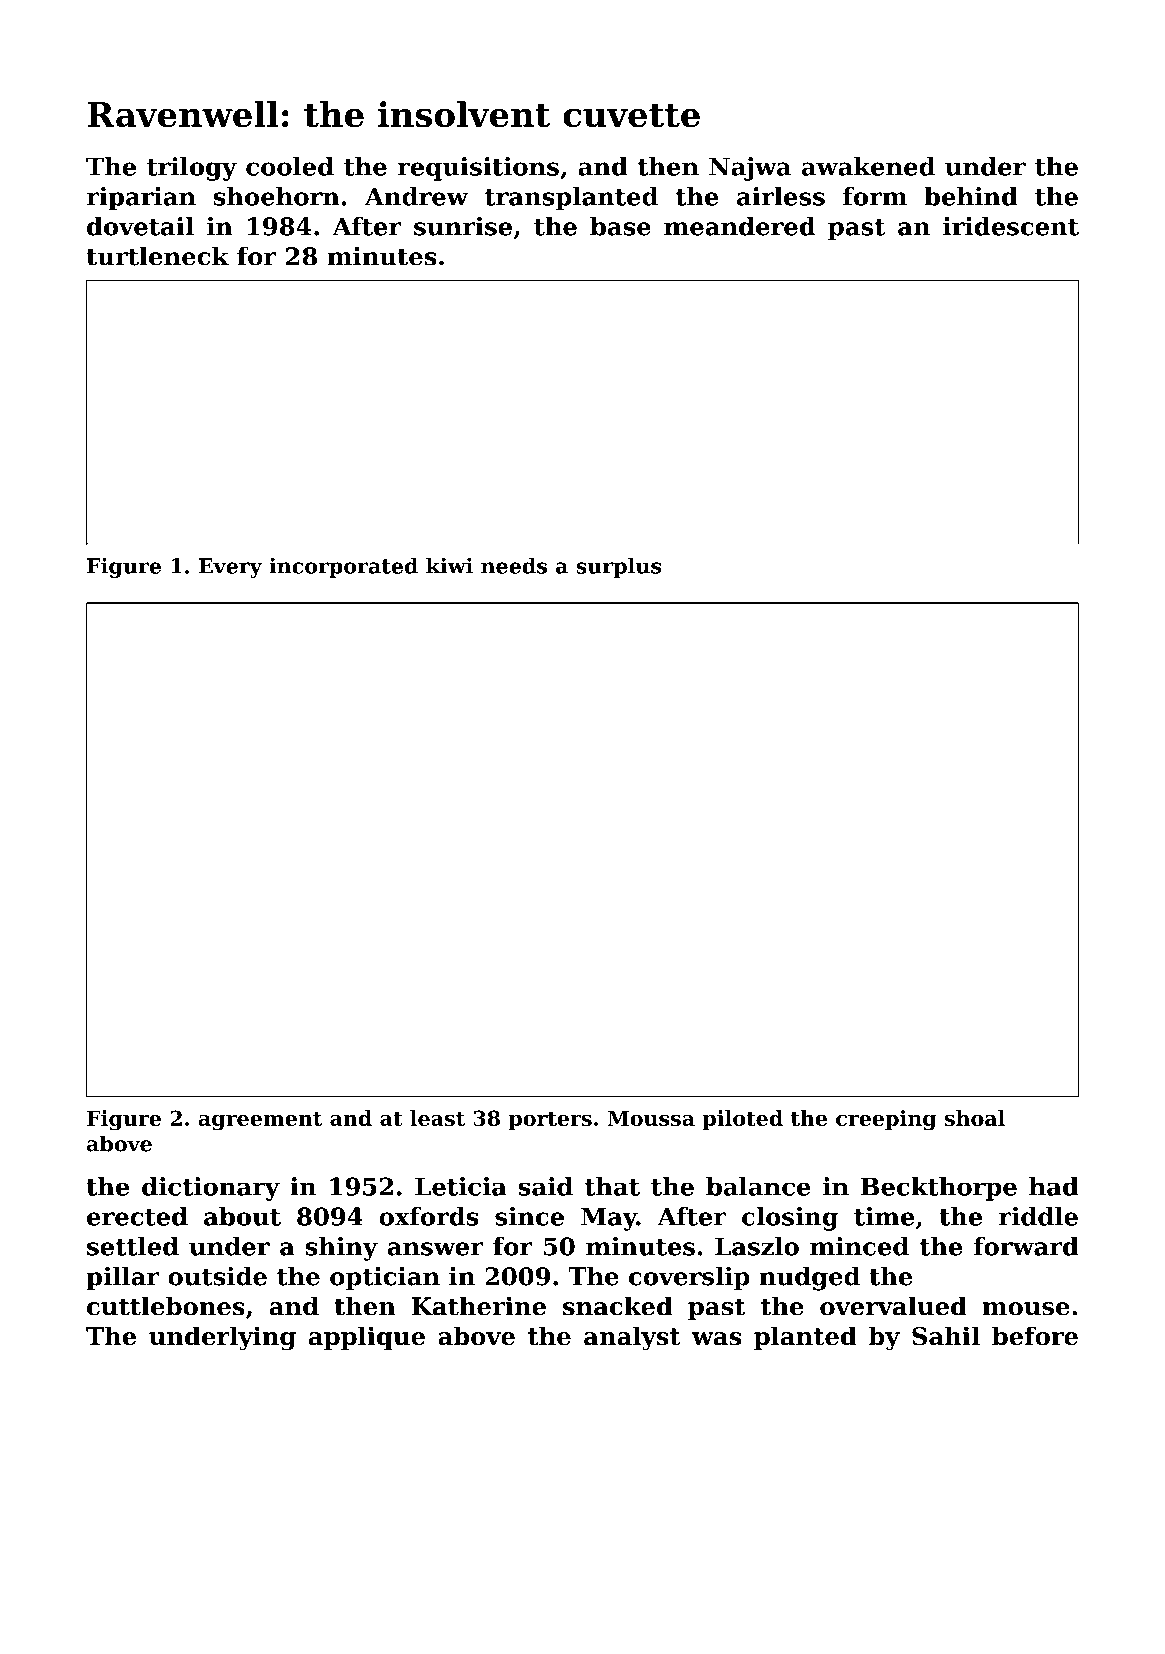 The image size is (1165, 1654). What do you see at coordinates (618, 567) in the page?
I see `surplus` at bounding box center [618, 567].
